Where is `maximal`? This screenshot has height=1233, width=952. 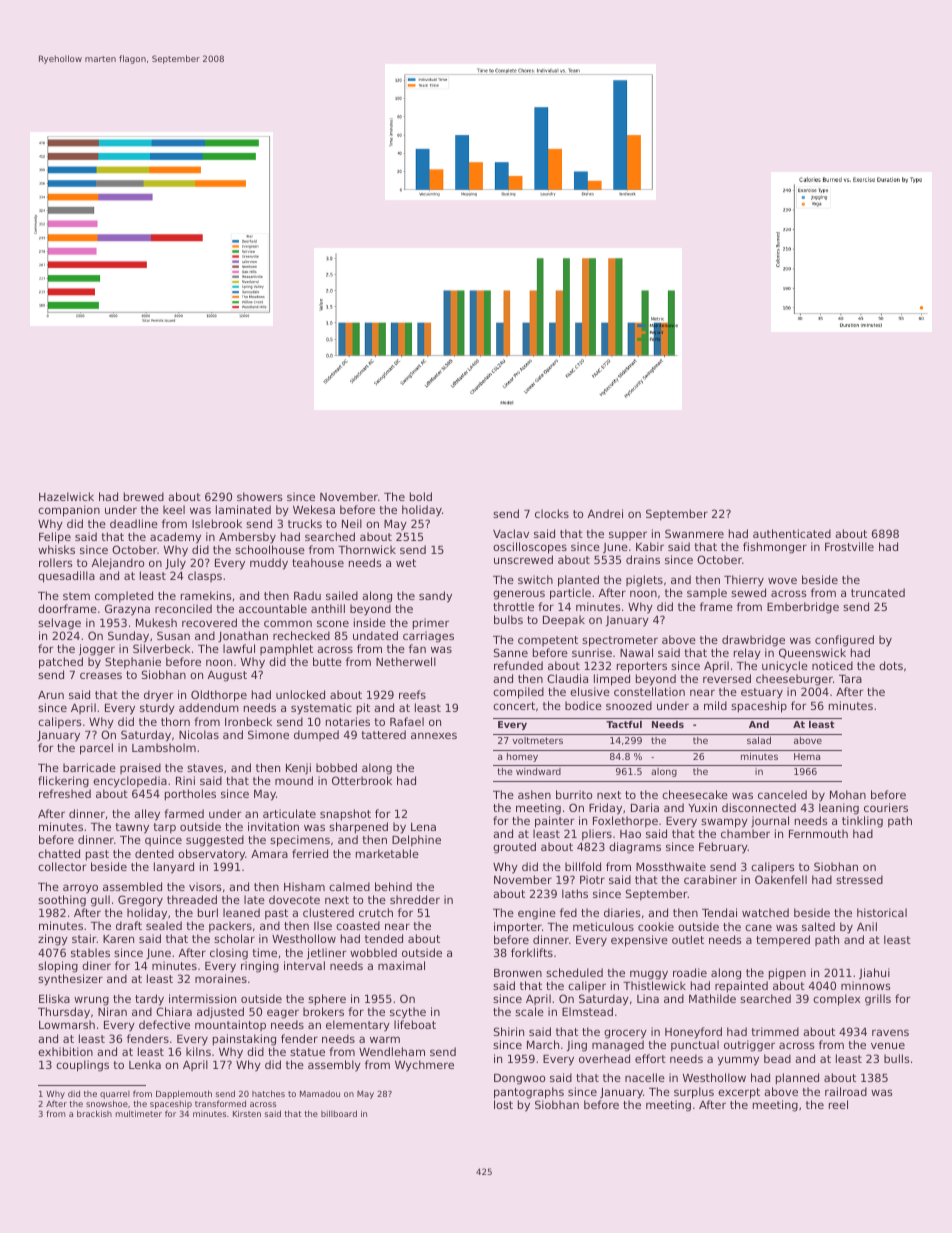 maximal is located at coordinates (401, 965).
